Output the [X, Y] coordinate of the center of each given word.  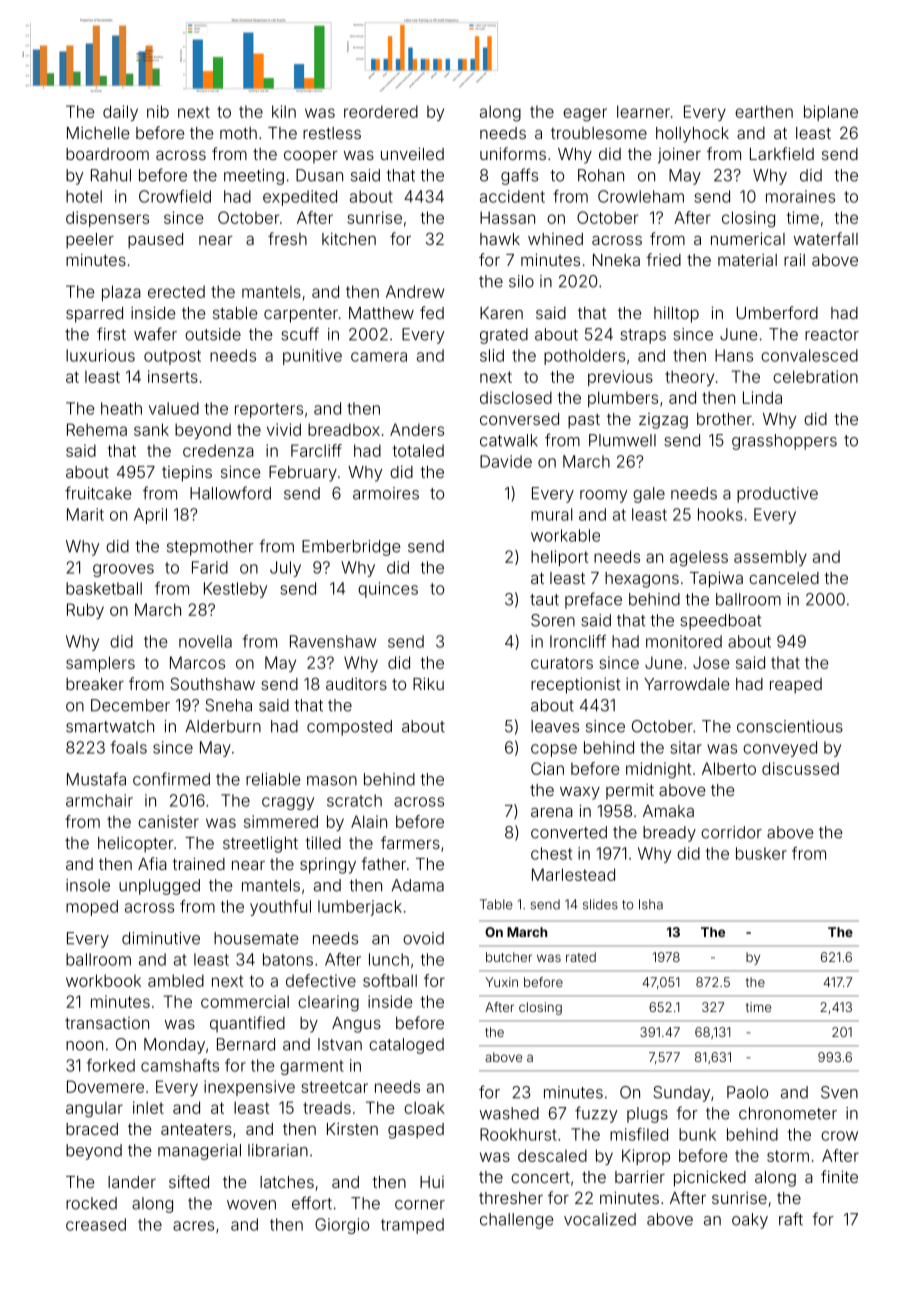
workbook [103, 980]
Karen [501, 313]
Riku [428, 683]
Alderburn [223, 726]
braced [92, 1129]
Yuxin [501, 982]
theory [689, 378]
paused [155, 241]
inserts [173, 376]
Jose [711, 662]
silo [521, 281]
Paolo [747, 1092]
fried [663, 259]
